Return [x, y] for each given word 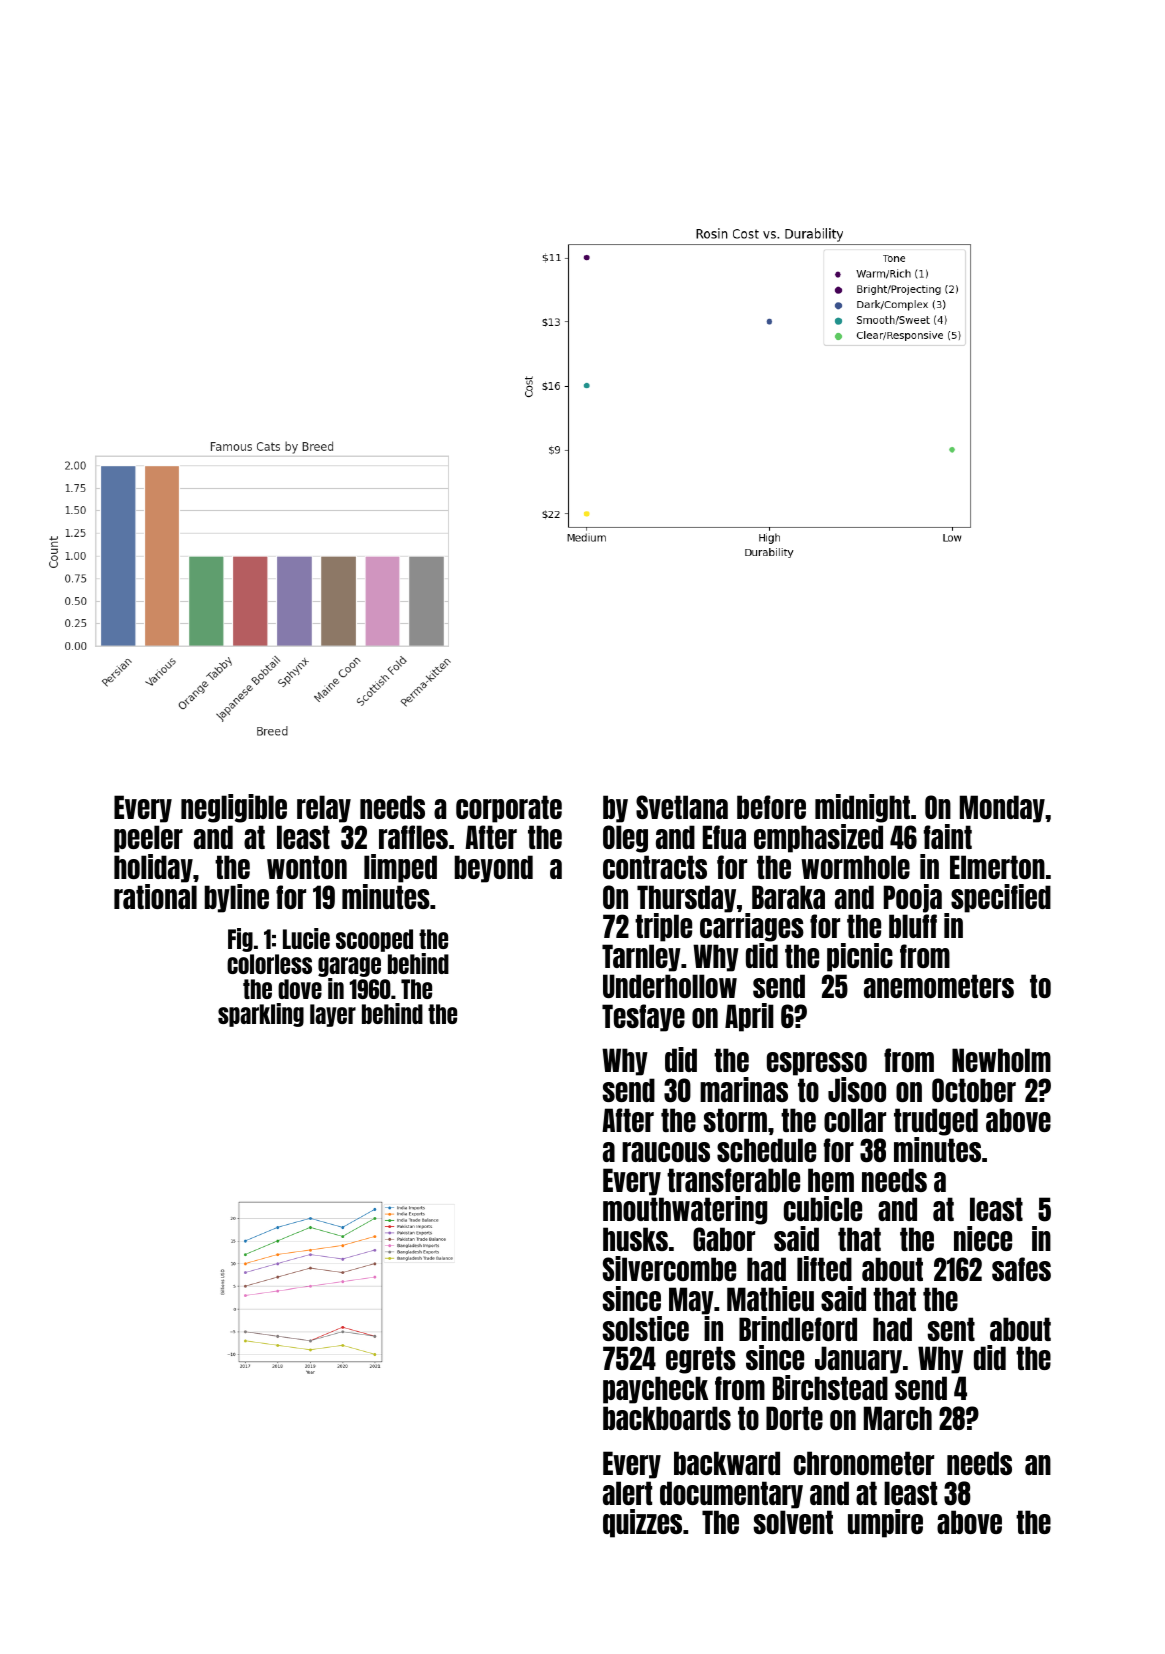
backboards [667, 1418]
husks [635, 1239]
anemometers [939, 986]
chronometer [864, 1463]
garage [349, 967]
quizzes [642, 1523]
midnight [862, 808]
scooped [374, 940]
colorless [269, 964]
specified [1001, 898]
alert [627, 1493]
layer [333, 1015]
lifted [824, 1268]
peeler [148, 839]
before [771, 807]
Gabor [724, 1239]
